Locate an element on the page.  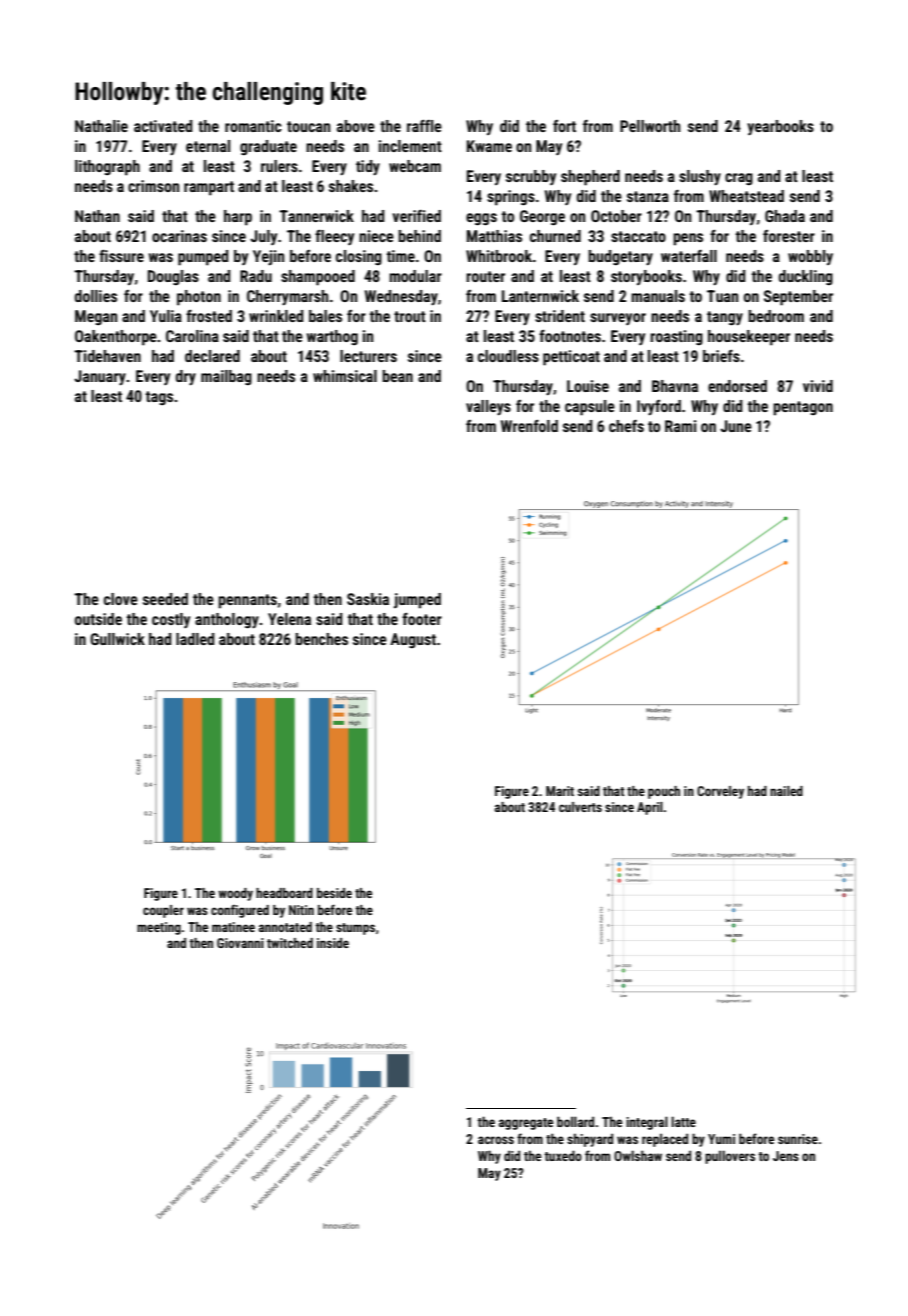
Giovanni is located at coordinates (240, 943).
